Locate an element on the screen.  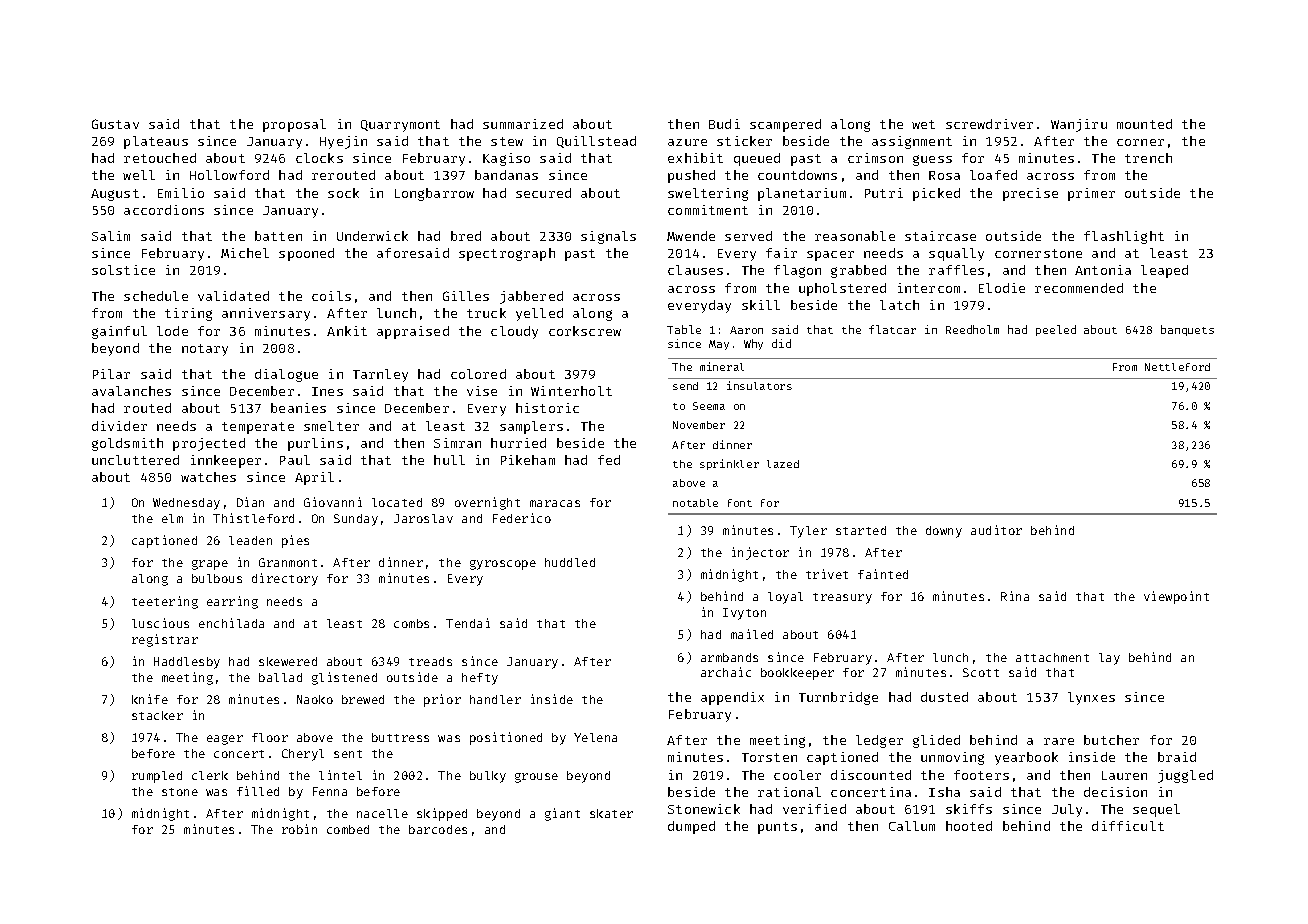
flashlight is located at coordinates (1124, 237).
